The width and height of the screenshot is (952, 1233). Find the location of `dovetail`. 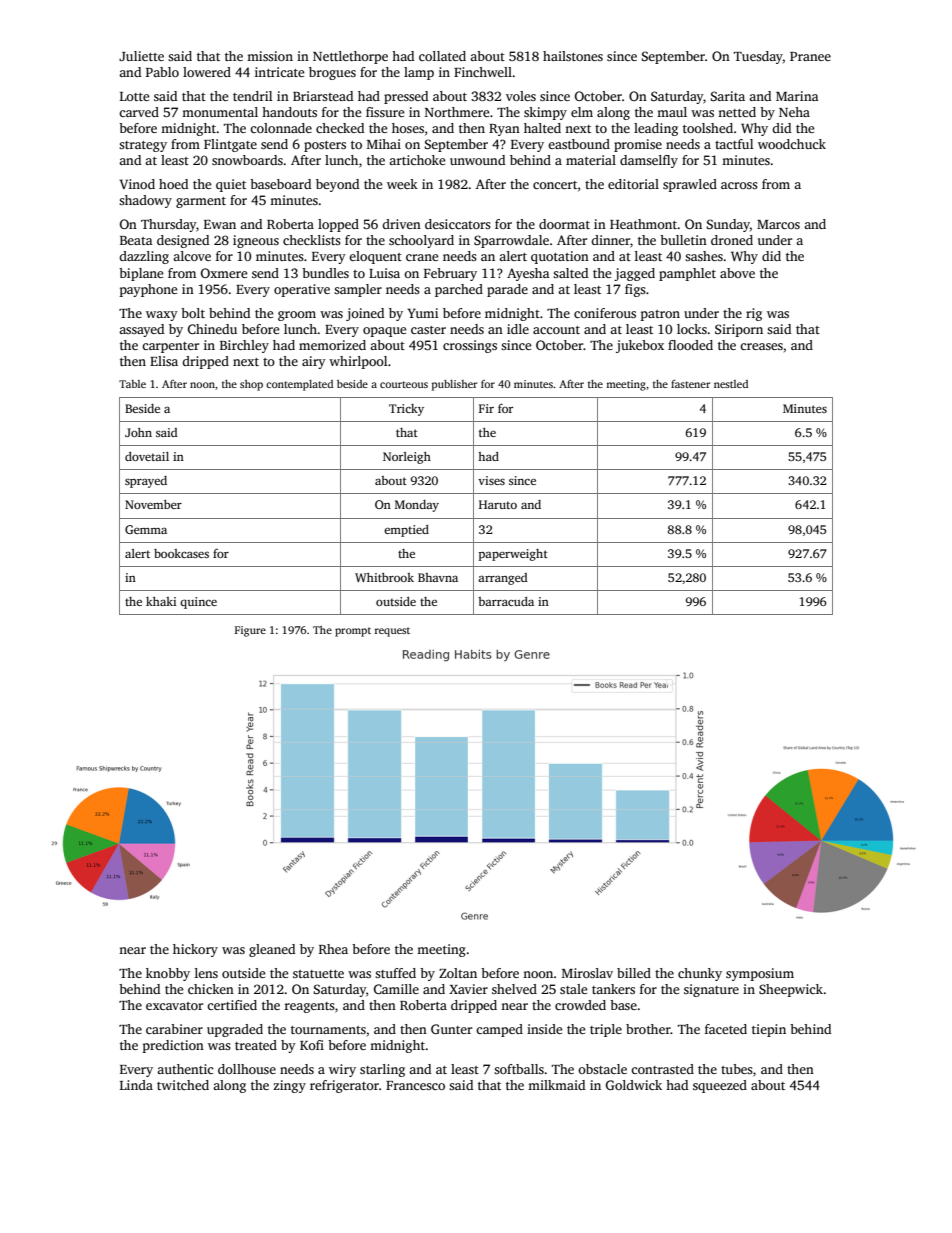

dovetail is located at coordinates (147, 456).
